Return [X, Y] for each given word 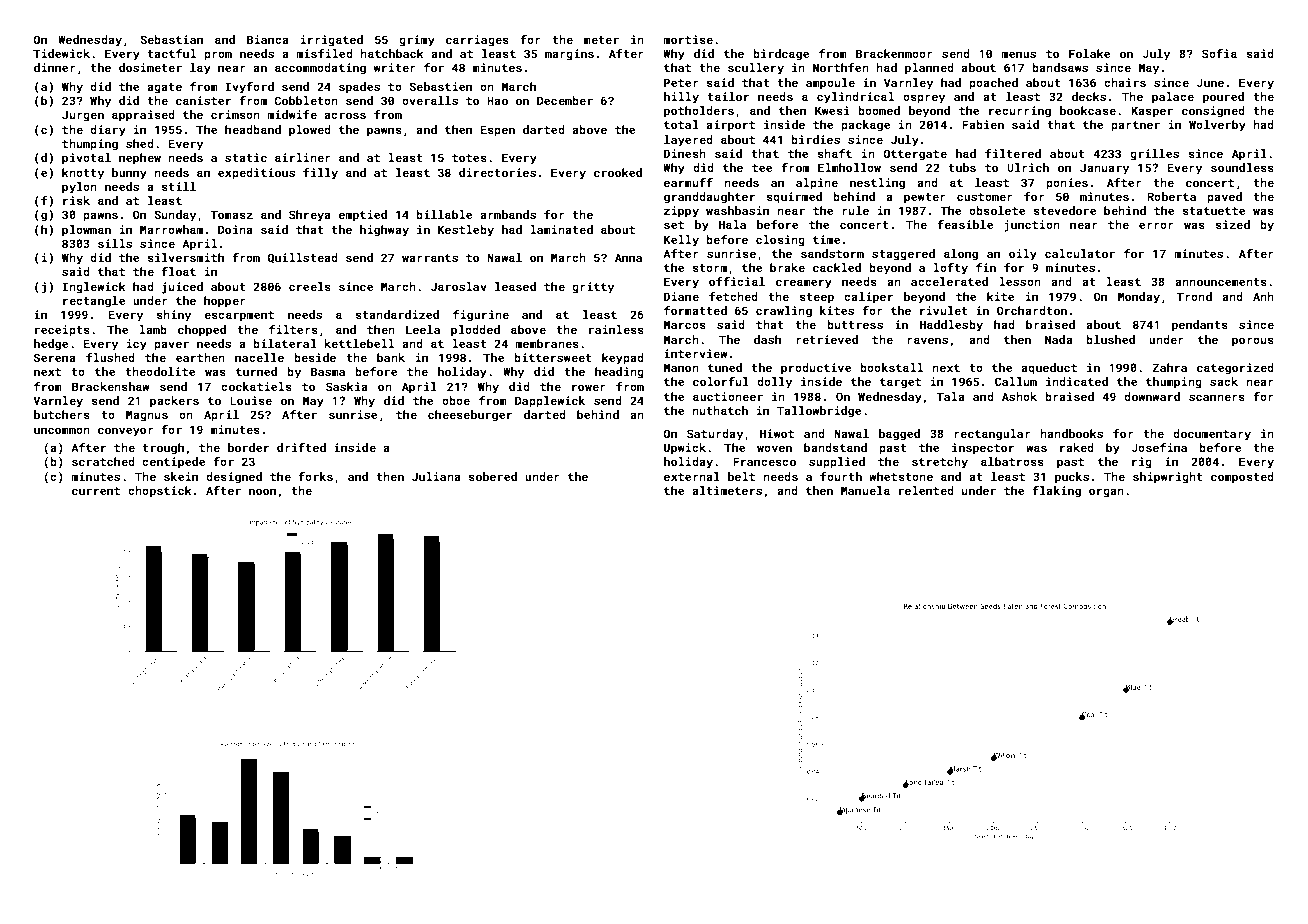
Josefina [1159, 447]
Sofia [1219, 53]
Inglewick [94, 288]
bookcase [1088, 110]
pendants [1200, 326]
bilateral [285, 343]
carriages [477, 41]
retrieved [827, 339]
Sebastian [171, 39]
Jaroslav [459, 286]
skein [181, 476]
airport [730, 126]
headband [253, 129]
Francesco [764, 461]
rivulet [944, 310]
